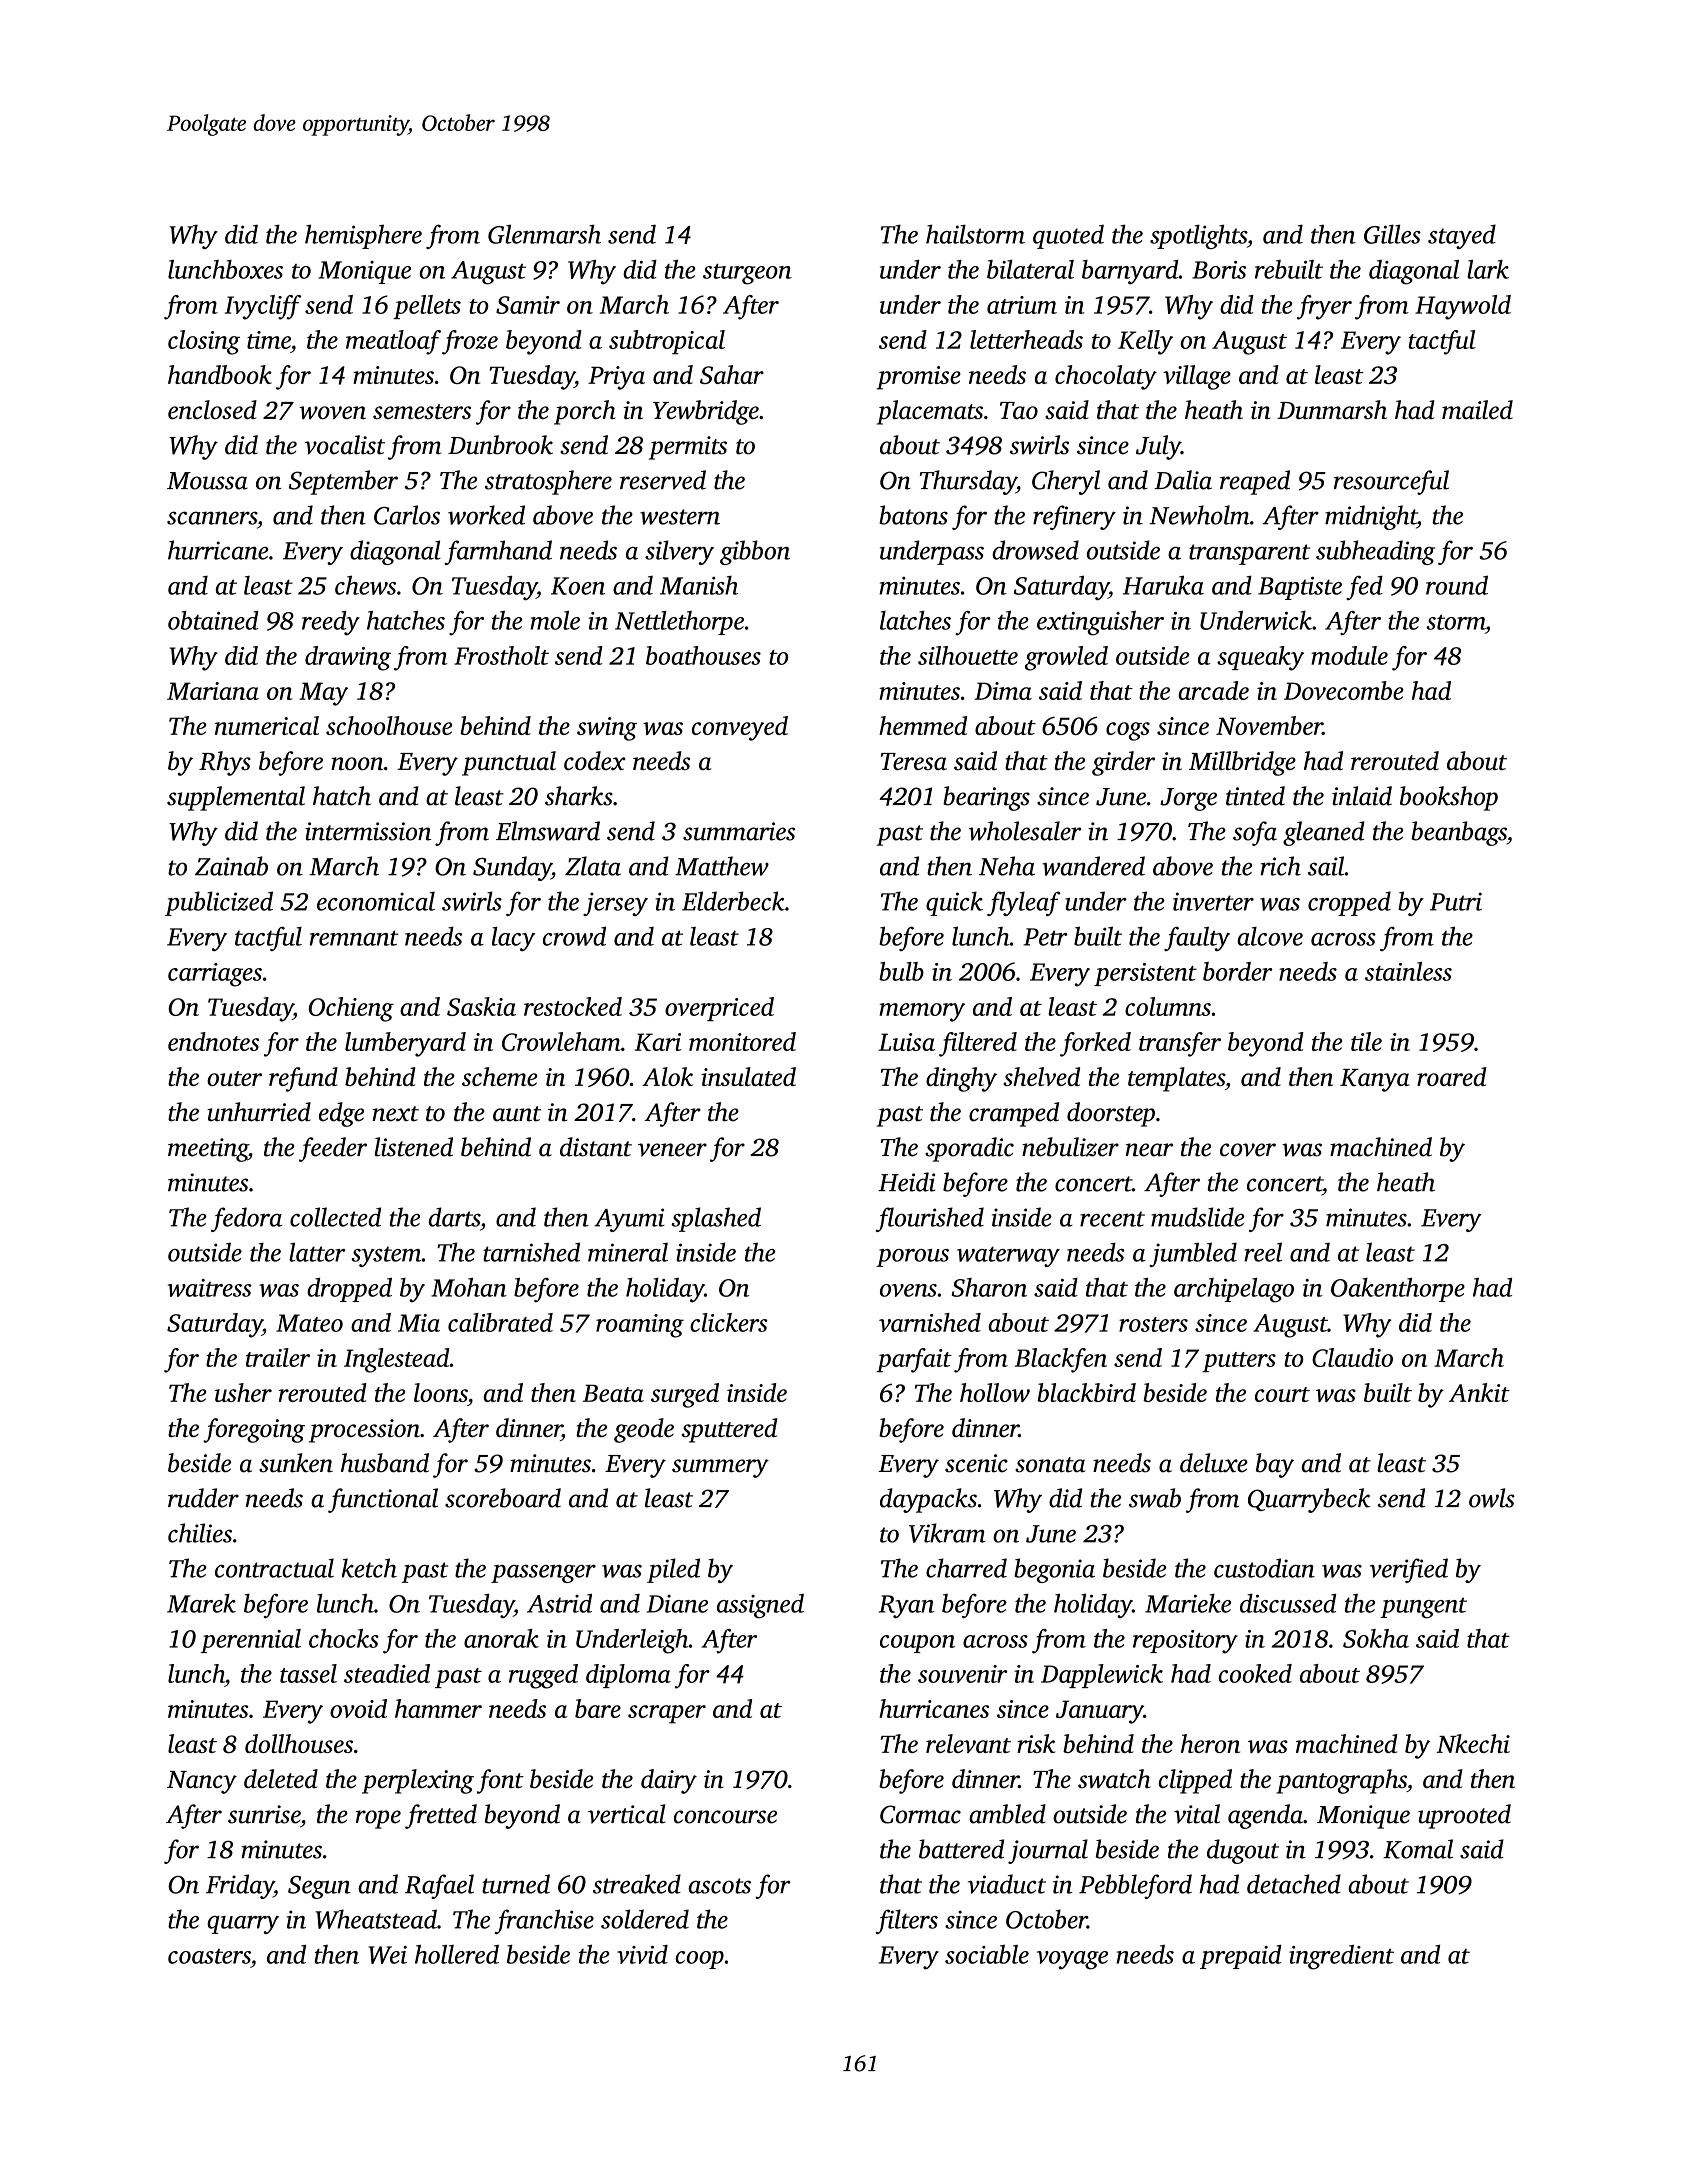  I want to click on western, so click(680, 517).
